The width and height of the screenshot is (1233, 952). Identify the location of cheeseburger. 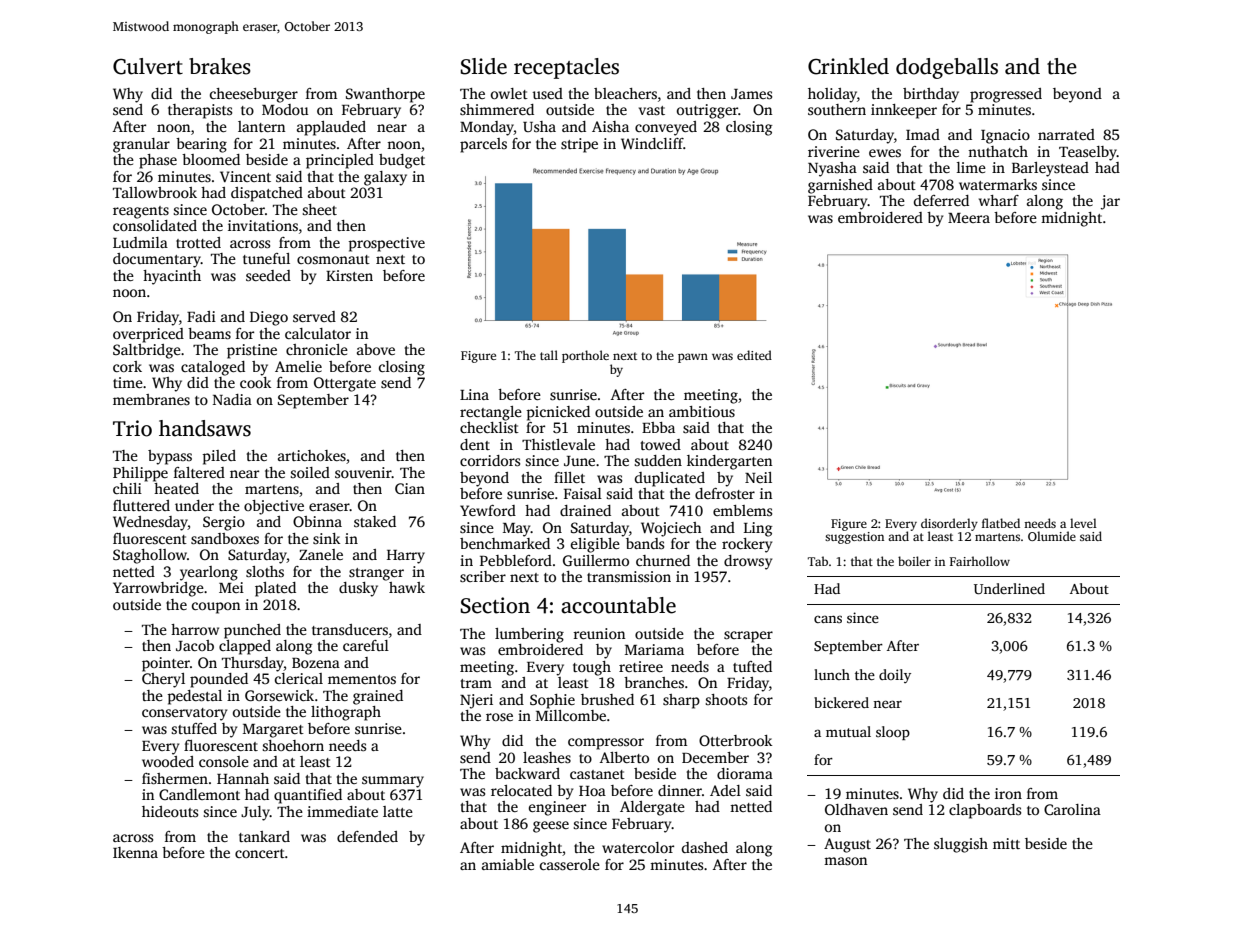
(254, 95).
